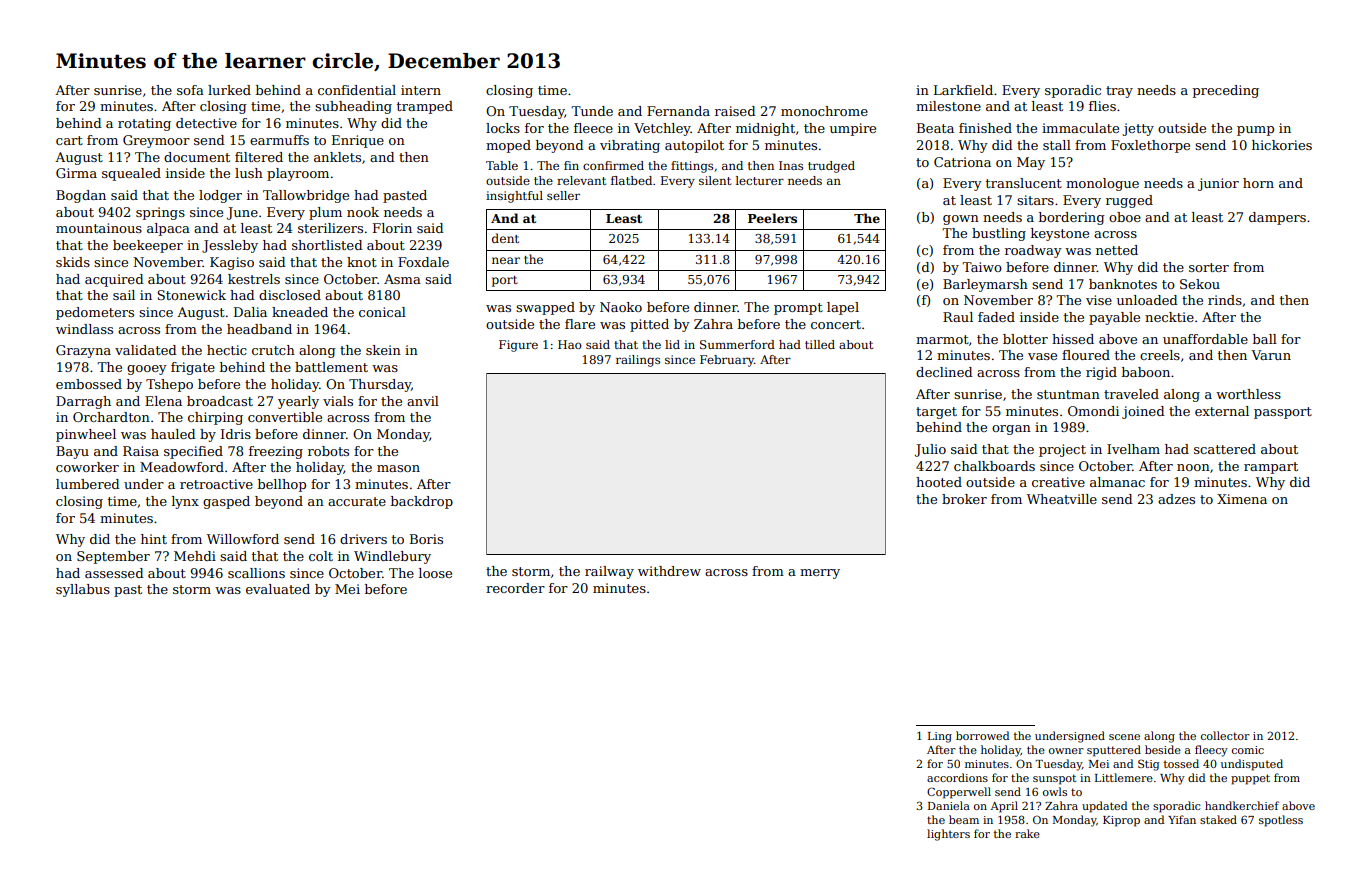 The width and height of the document is (1372, 887). Describe the element at coordinates (278, 589) in the document. I see `evaluated` at that location.
